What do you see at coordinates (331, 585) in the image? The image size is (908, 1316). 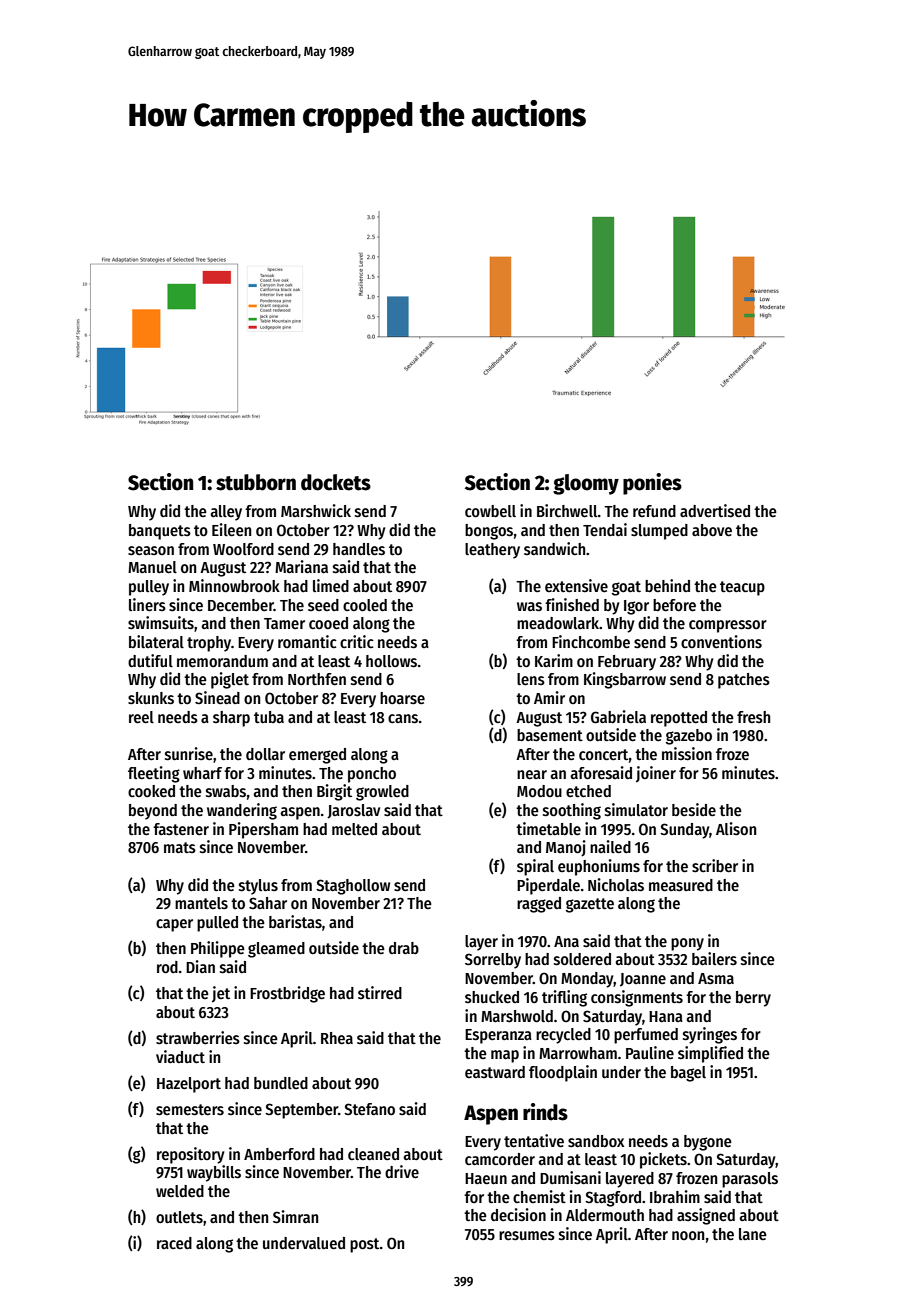 I see `limed` at bounding box center [331, 585].
